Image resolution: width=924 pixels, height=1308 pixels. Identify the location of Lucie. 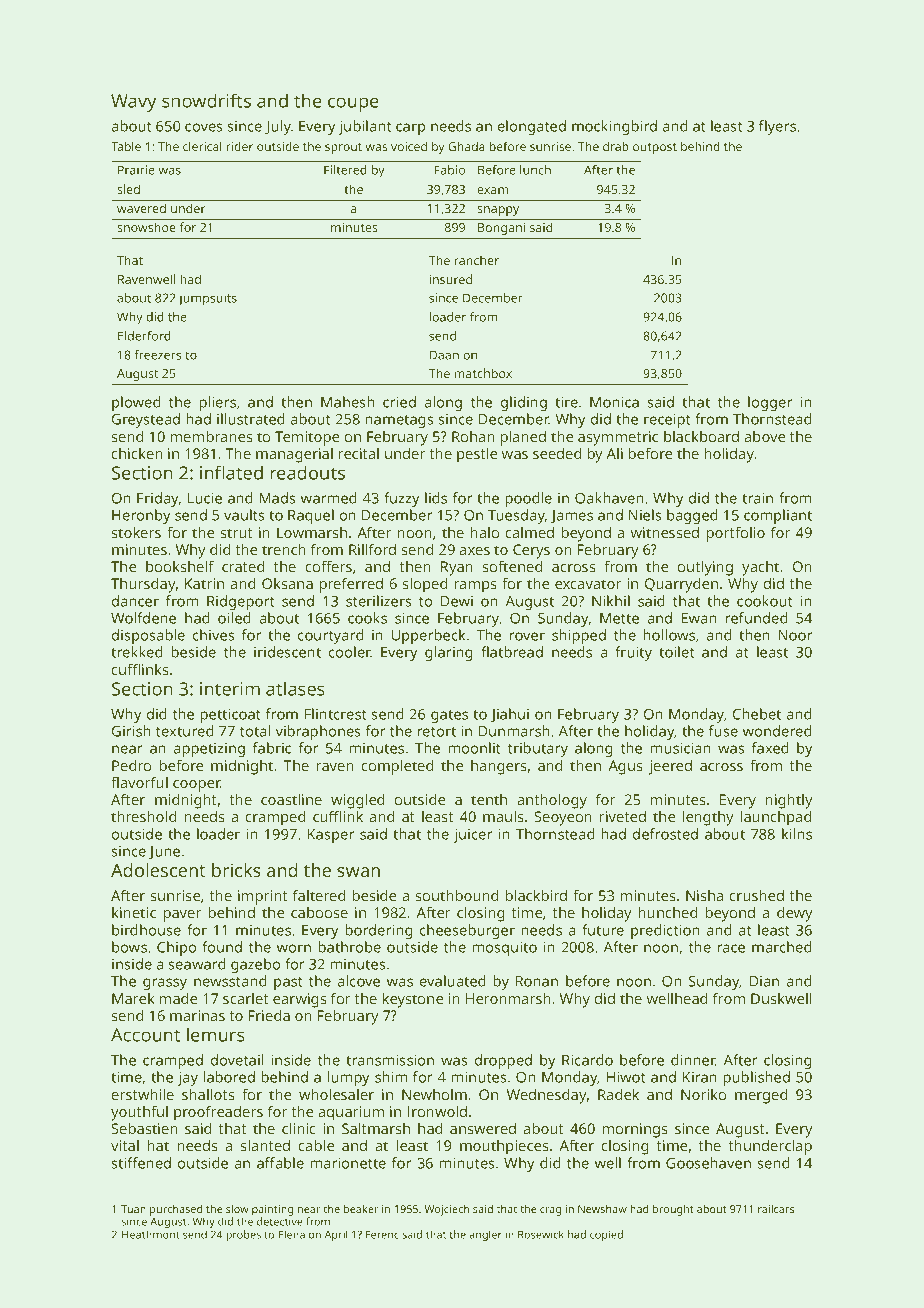
(205, 498).
